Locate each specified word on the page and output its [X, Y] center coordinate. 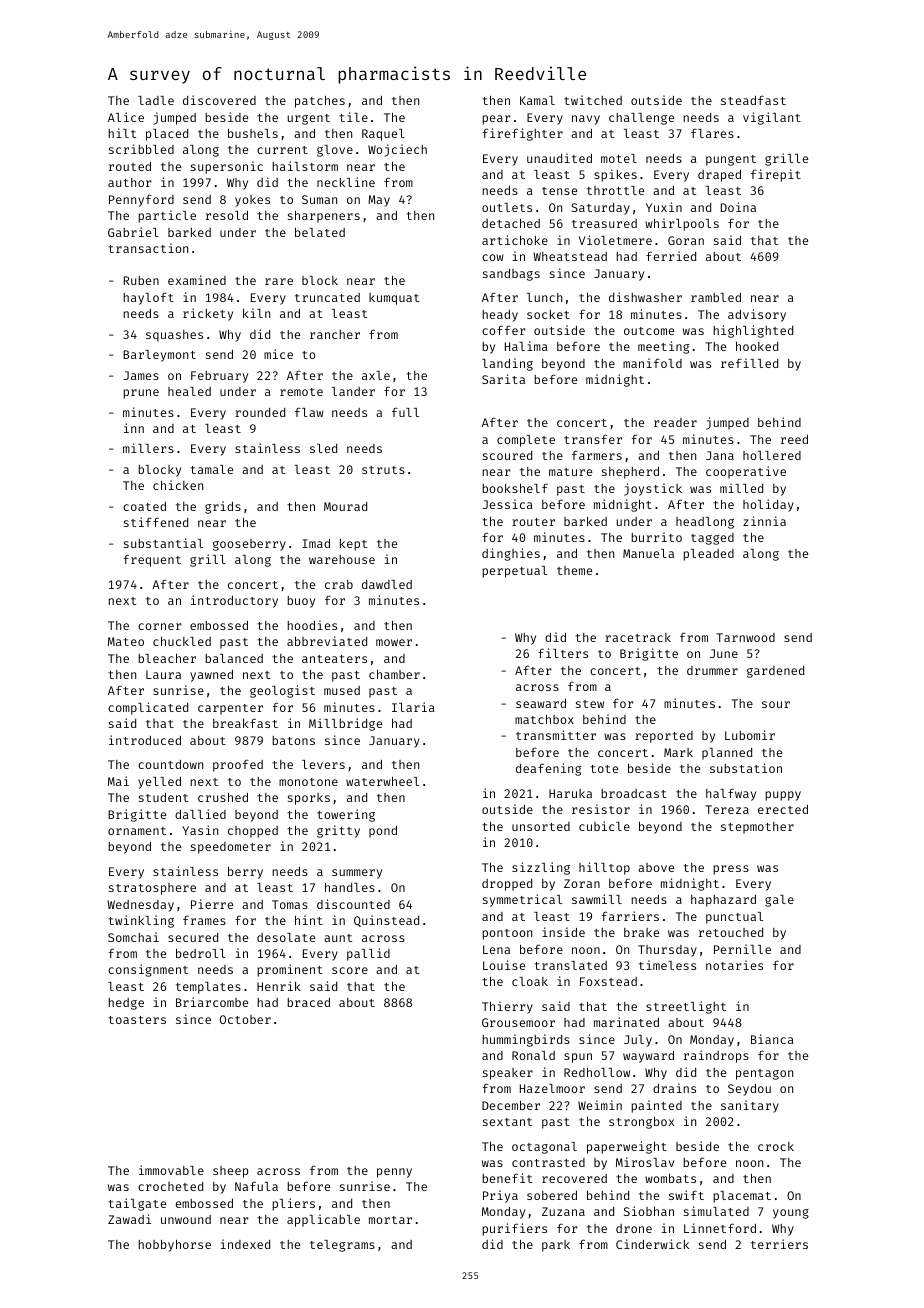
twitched [593, 100]
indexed [245, 1244]
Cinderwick [652, 1244]
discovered [219, 100]
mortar [390, 1220]
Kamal [537, 100]
